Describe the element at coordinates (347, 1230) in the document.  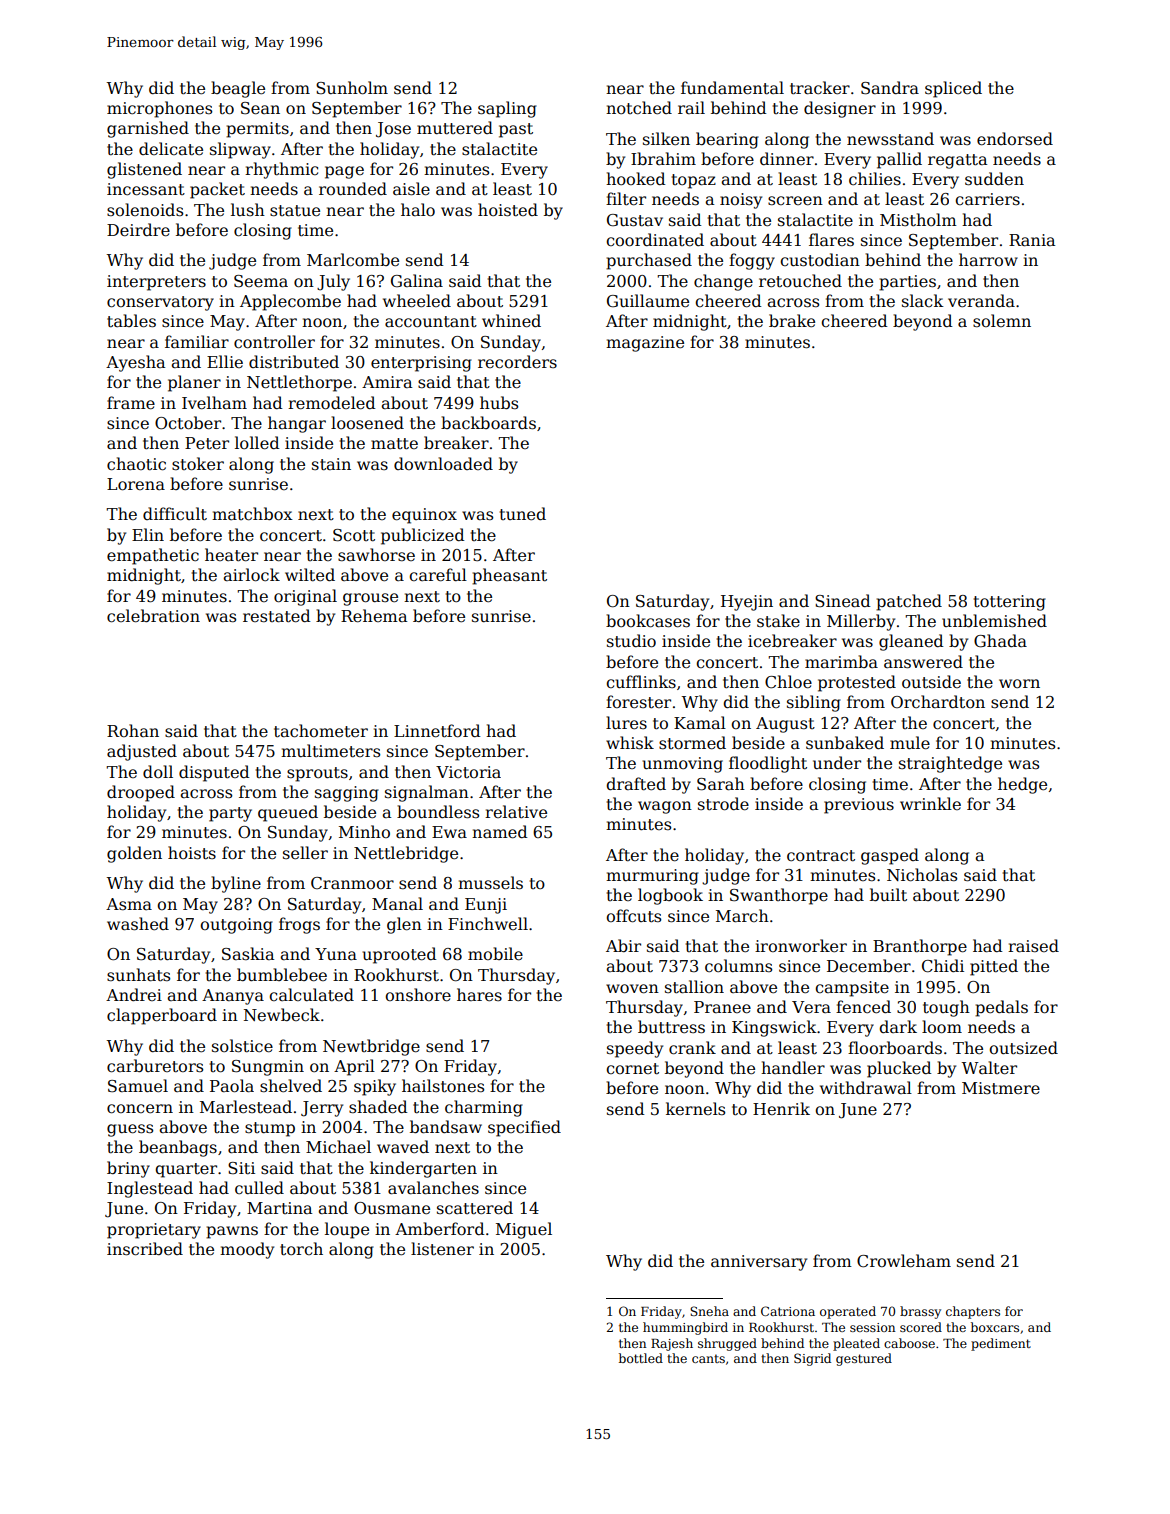
I see `loupe` at that location.
